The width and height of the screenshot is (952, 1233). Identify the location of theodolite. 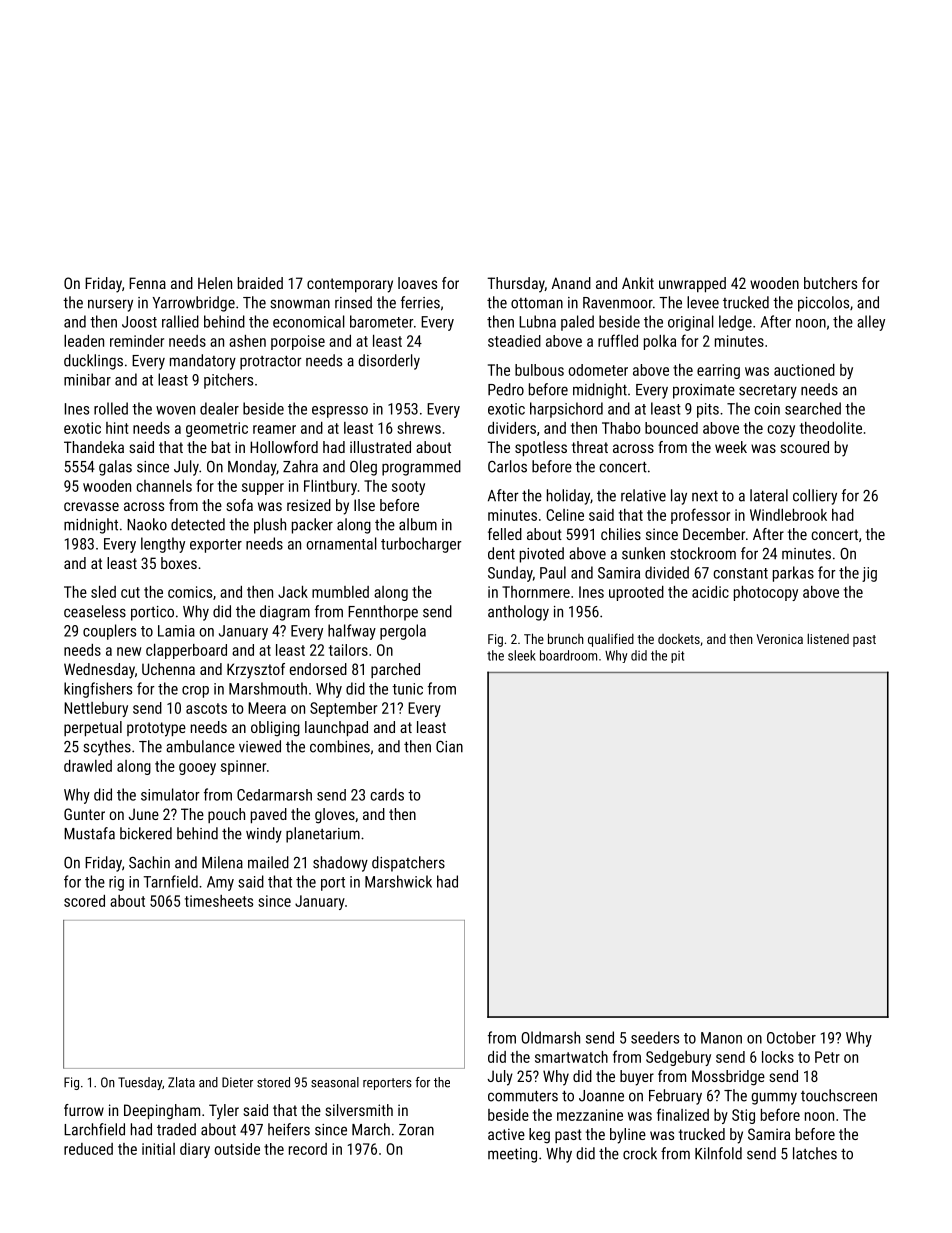
(831, 428).
